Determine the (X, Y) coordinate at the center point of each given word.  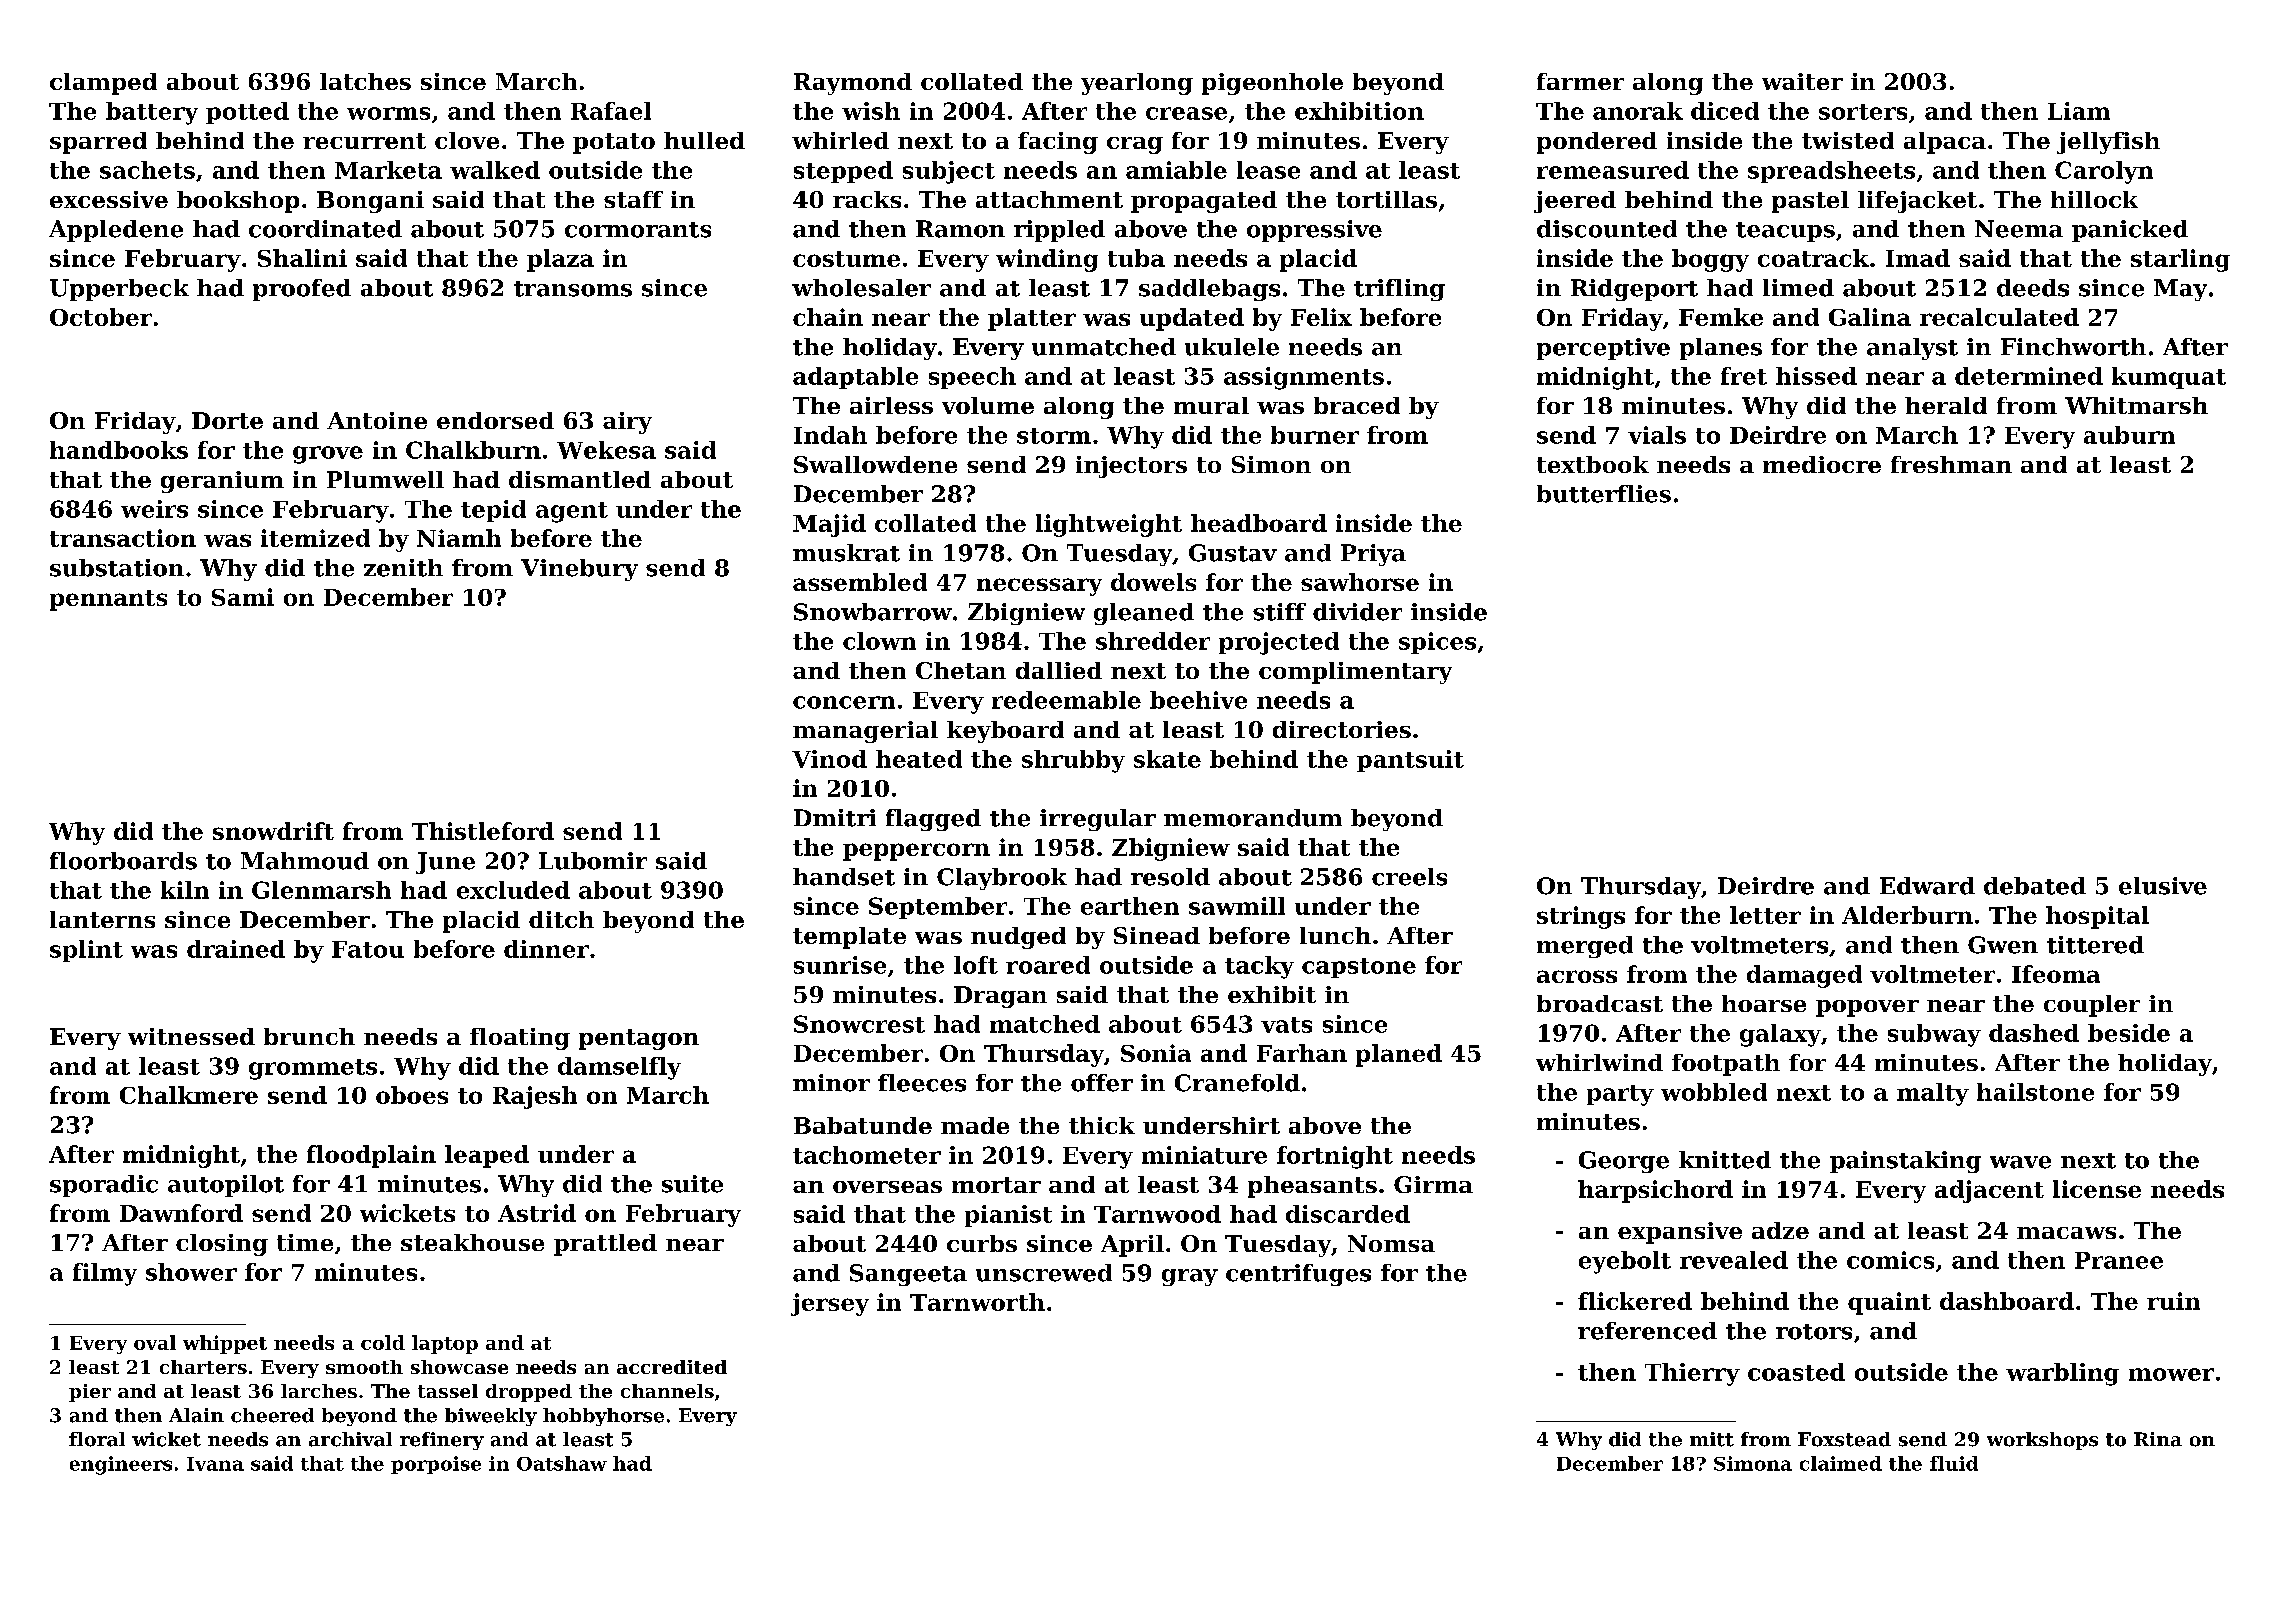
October (101, 317)
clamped (103, 84)
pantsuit (1410, 761)
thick (1102, 1125)
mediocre (1822, 464)
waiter (1802, 81)
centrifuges (1298, 1275)
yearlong (1137, 84)
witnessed (191, 1036)
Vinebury (579, 570)
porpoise (436, 1465)
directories (1342, 729)
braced (1357, 405)
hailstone (2035, 1092)
